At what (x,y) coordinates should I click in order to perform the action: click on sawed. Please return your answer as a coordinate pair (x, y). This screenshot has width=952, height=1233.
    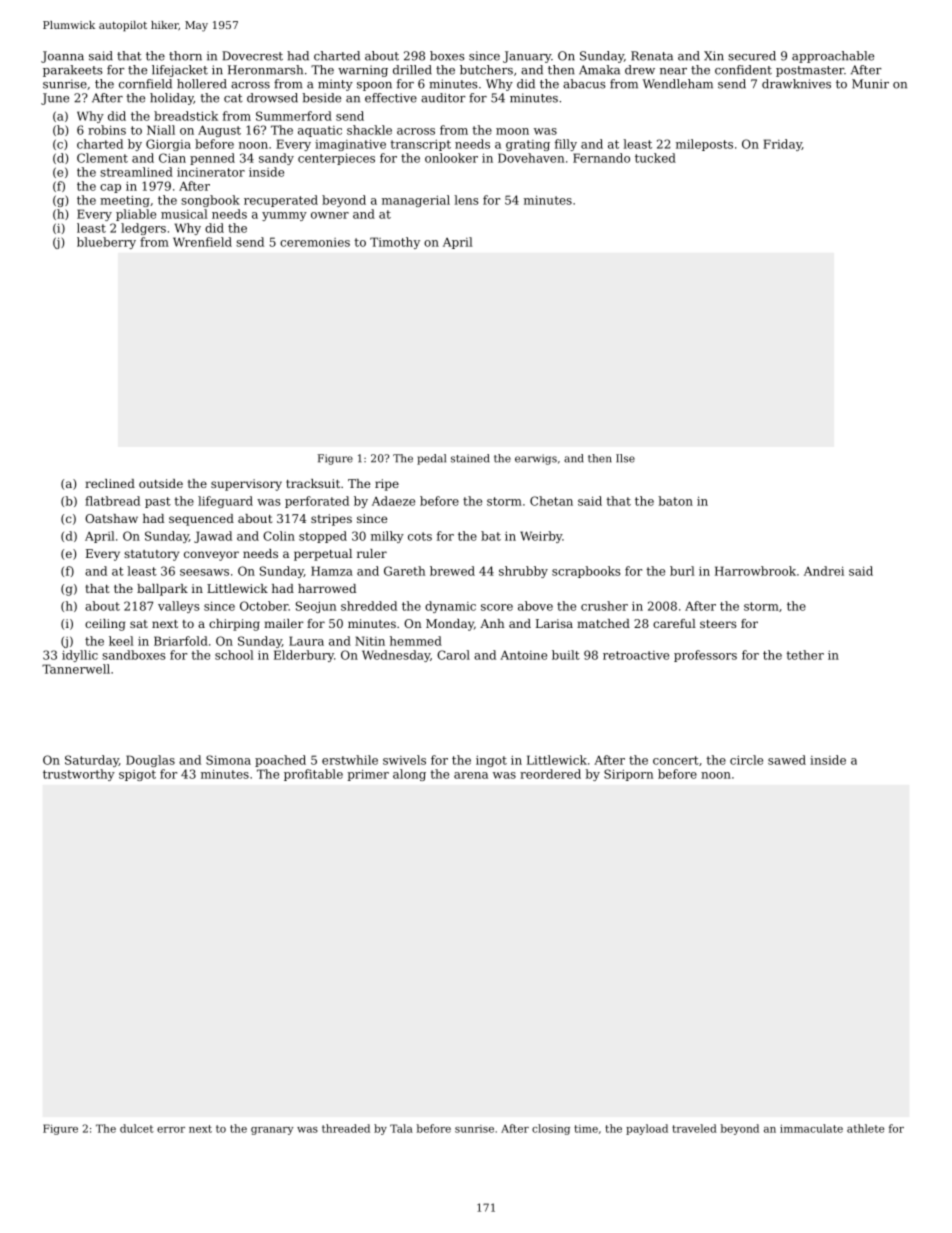
    Looking at the image, I should click on (787, 760).
